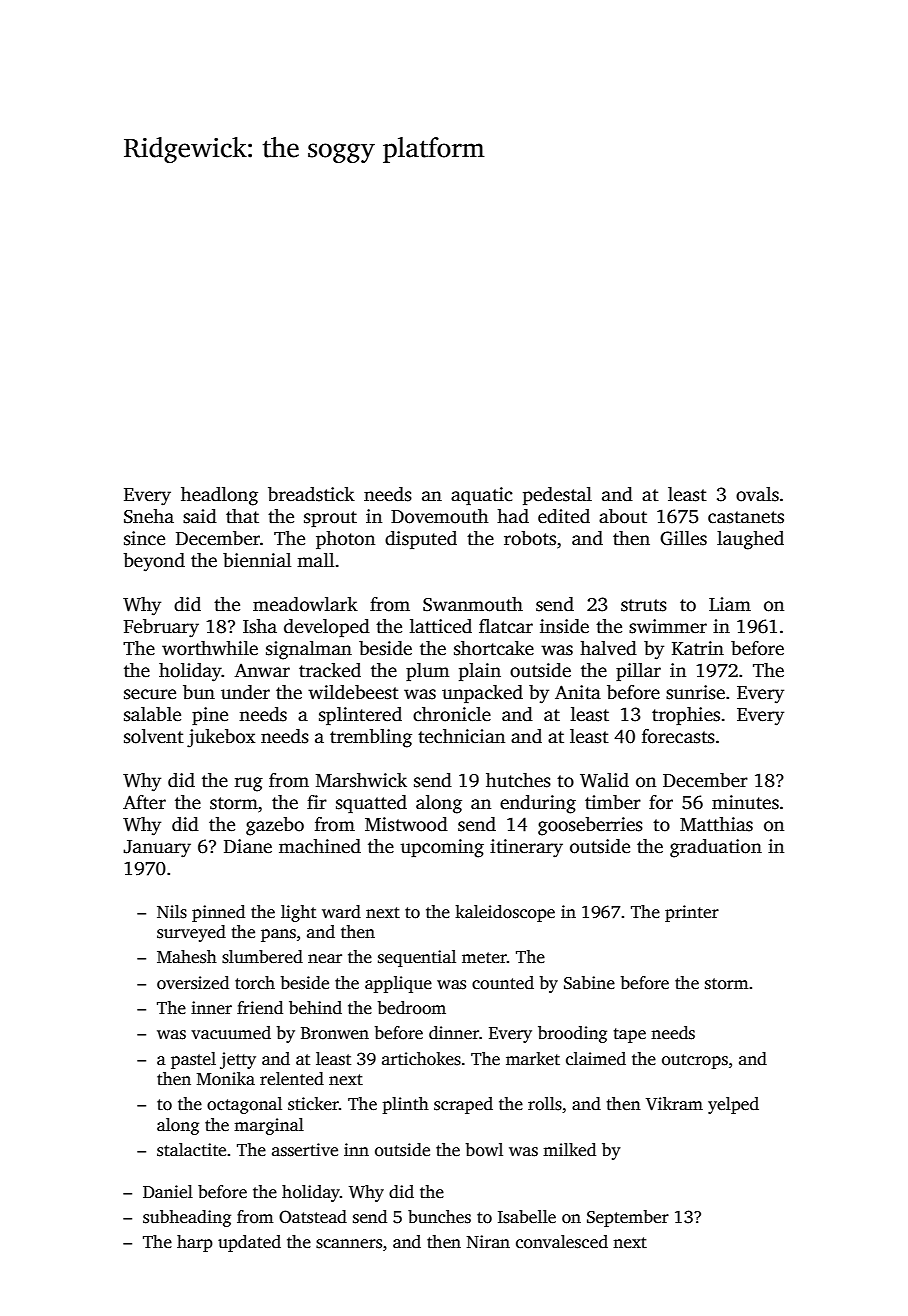  I want to click on January, so click(157, 849).
